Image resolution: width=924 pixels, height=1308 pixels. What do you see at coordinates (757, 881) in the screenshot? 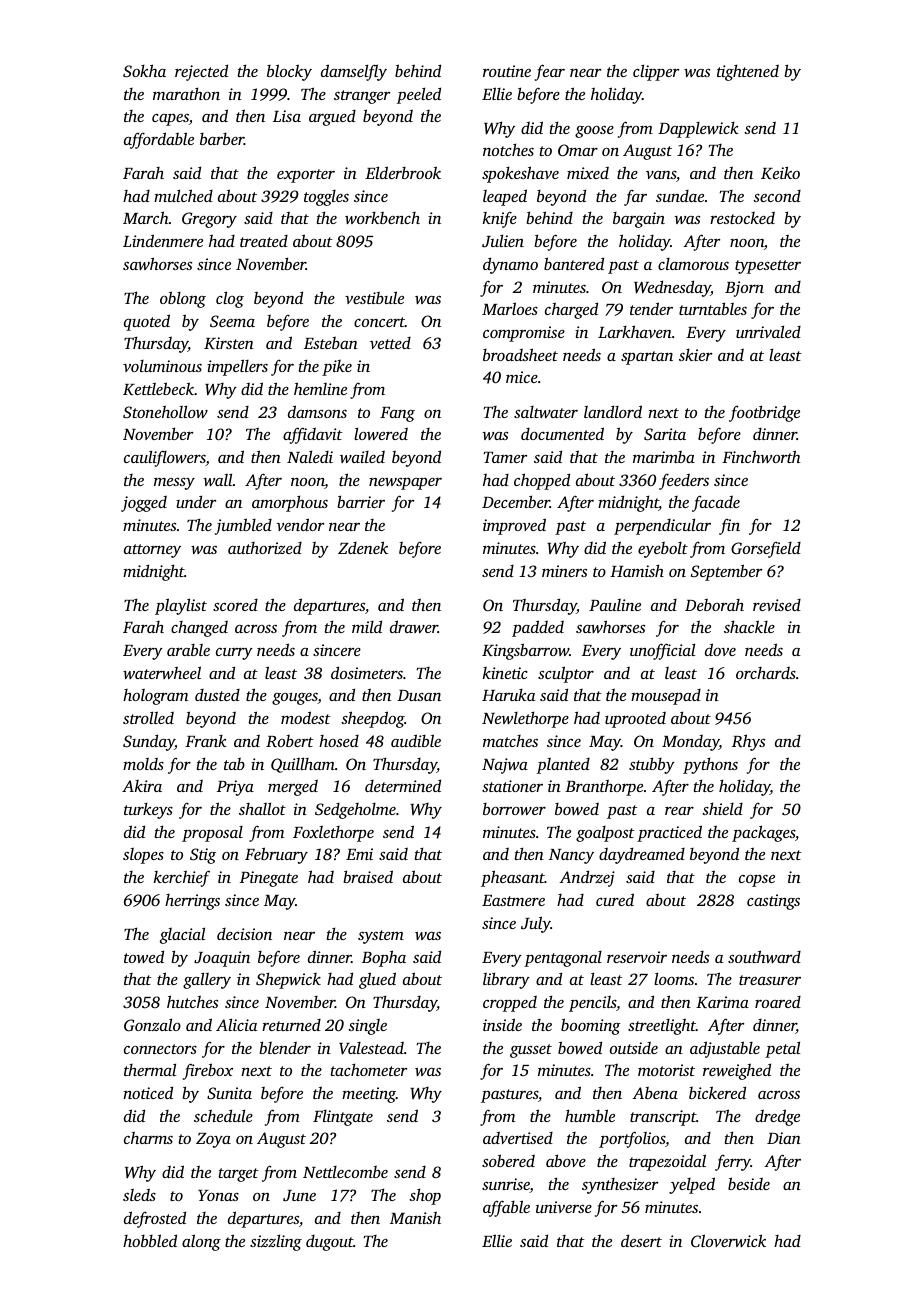
I see `copse` at bounding box center [757, 881].
